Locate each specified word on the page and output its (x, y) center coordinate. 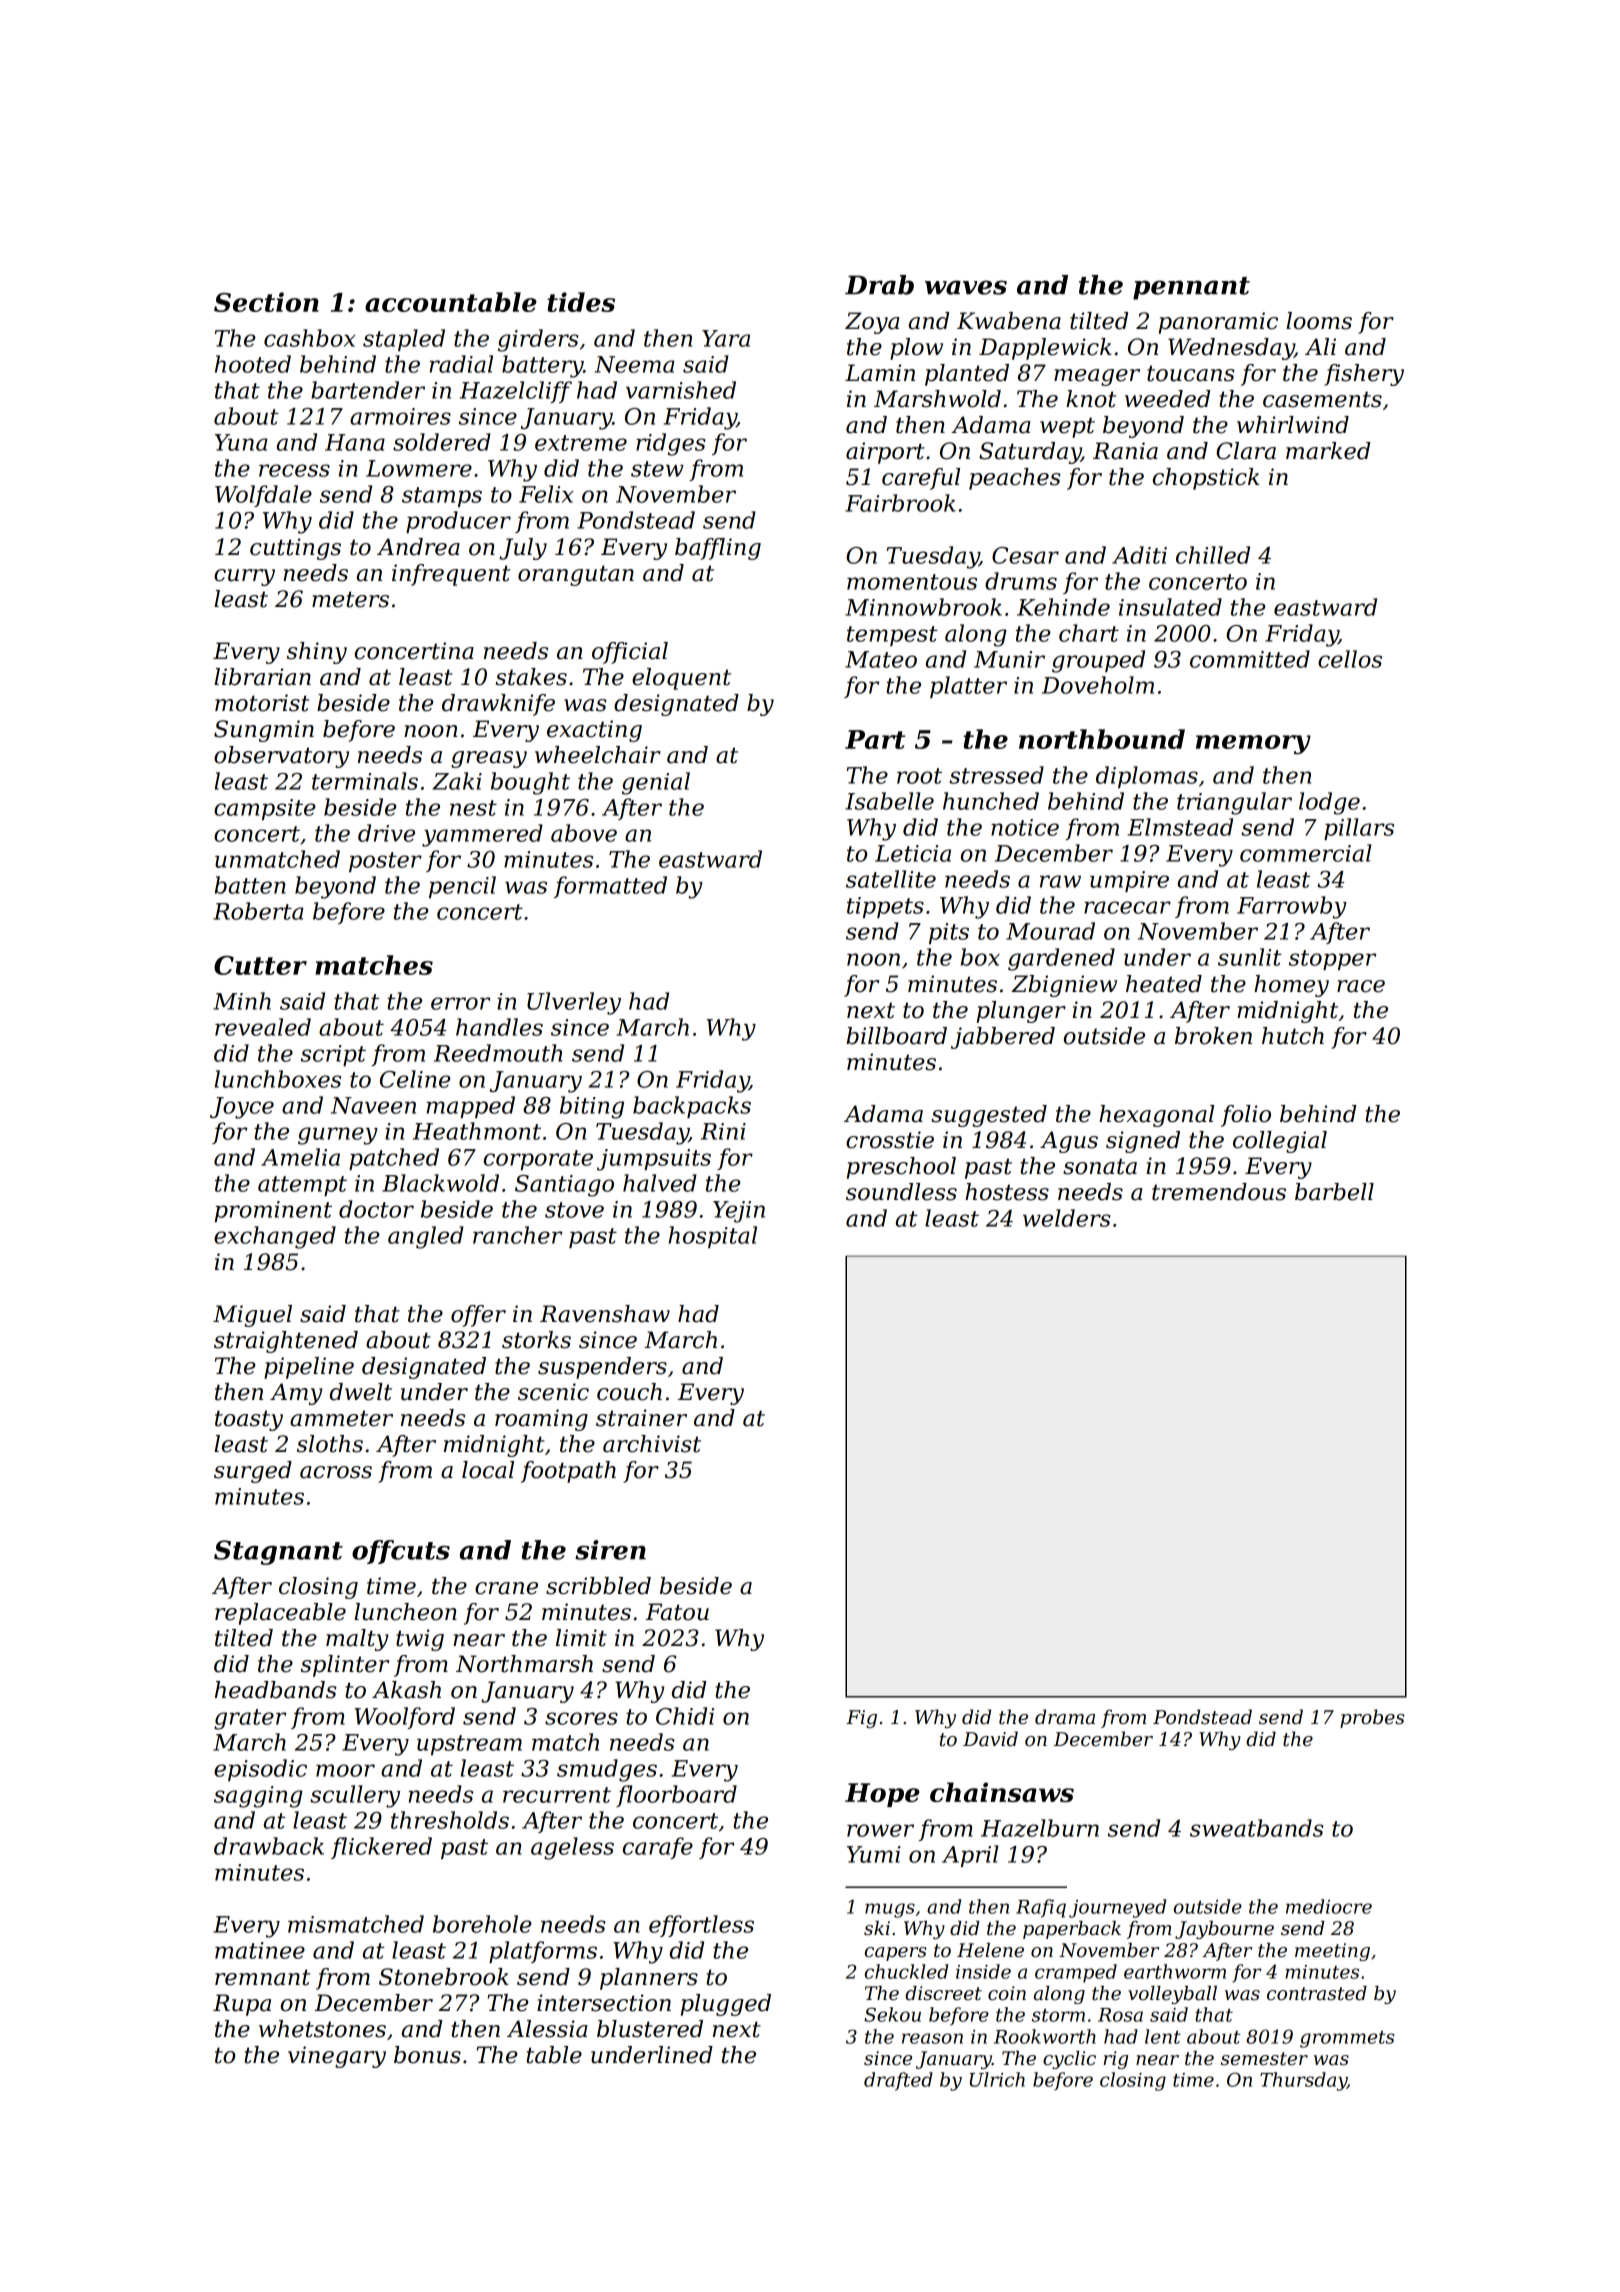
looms (1319, 321)
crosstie (890, 1140)
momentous (912, 582)
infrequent (451, 575)
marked (1328, 451)
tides (581, 302)
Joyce (242, 1108)
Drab (879, 285)
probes (1372, 1718)
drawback (269, 1846)
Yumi (874, 1854)
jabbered (1003, 1038)
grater (250, 1719)
